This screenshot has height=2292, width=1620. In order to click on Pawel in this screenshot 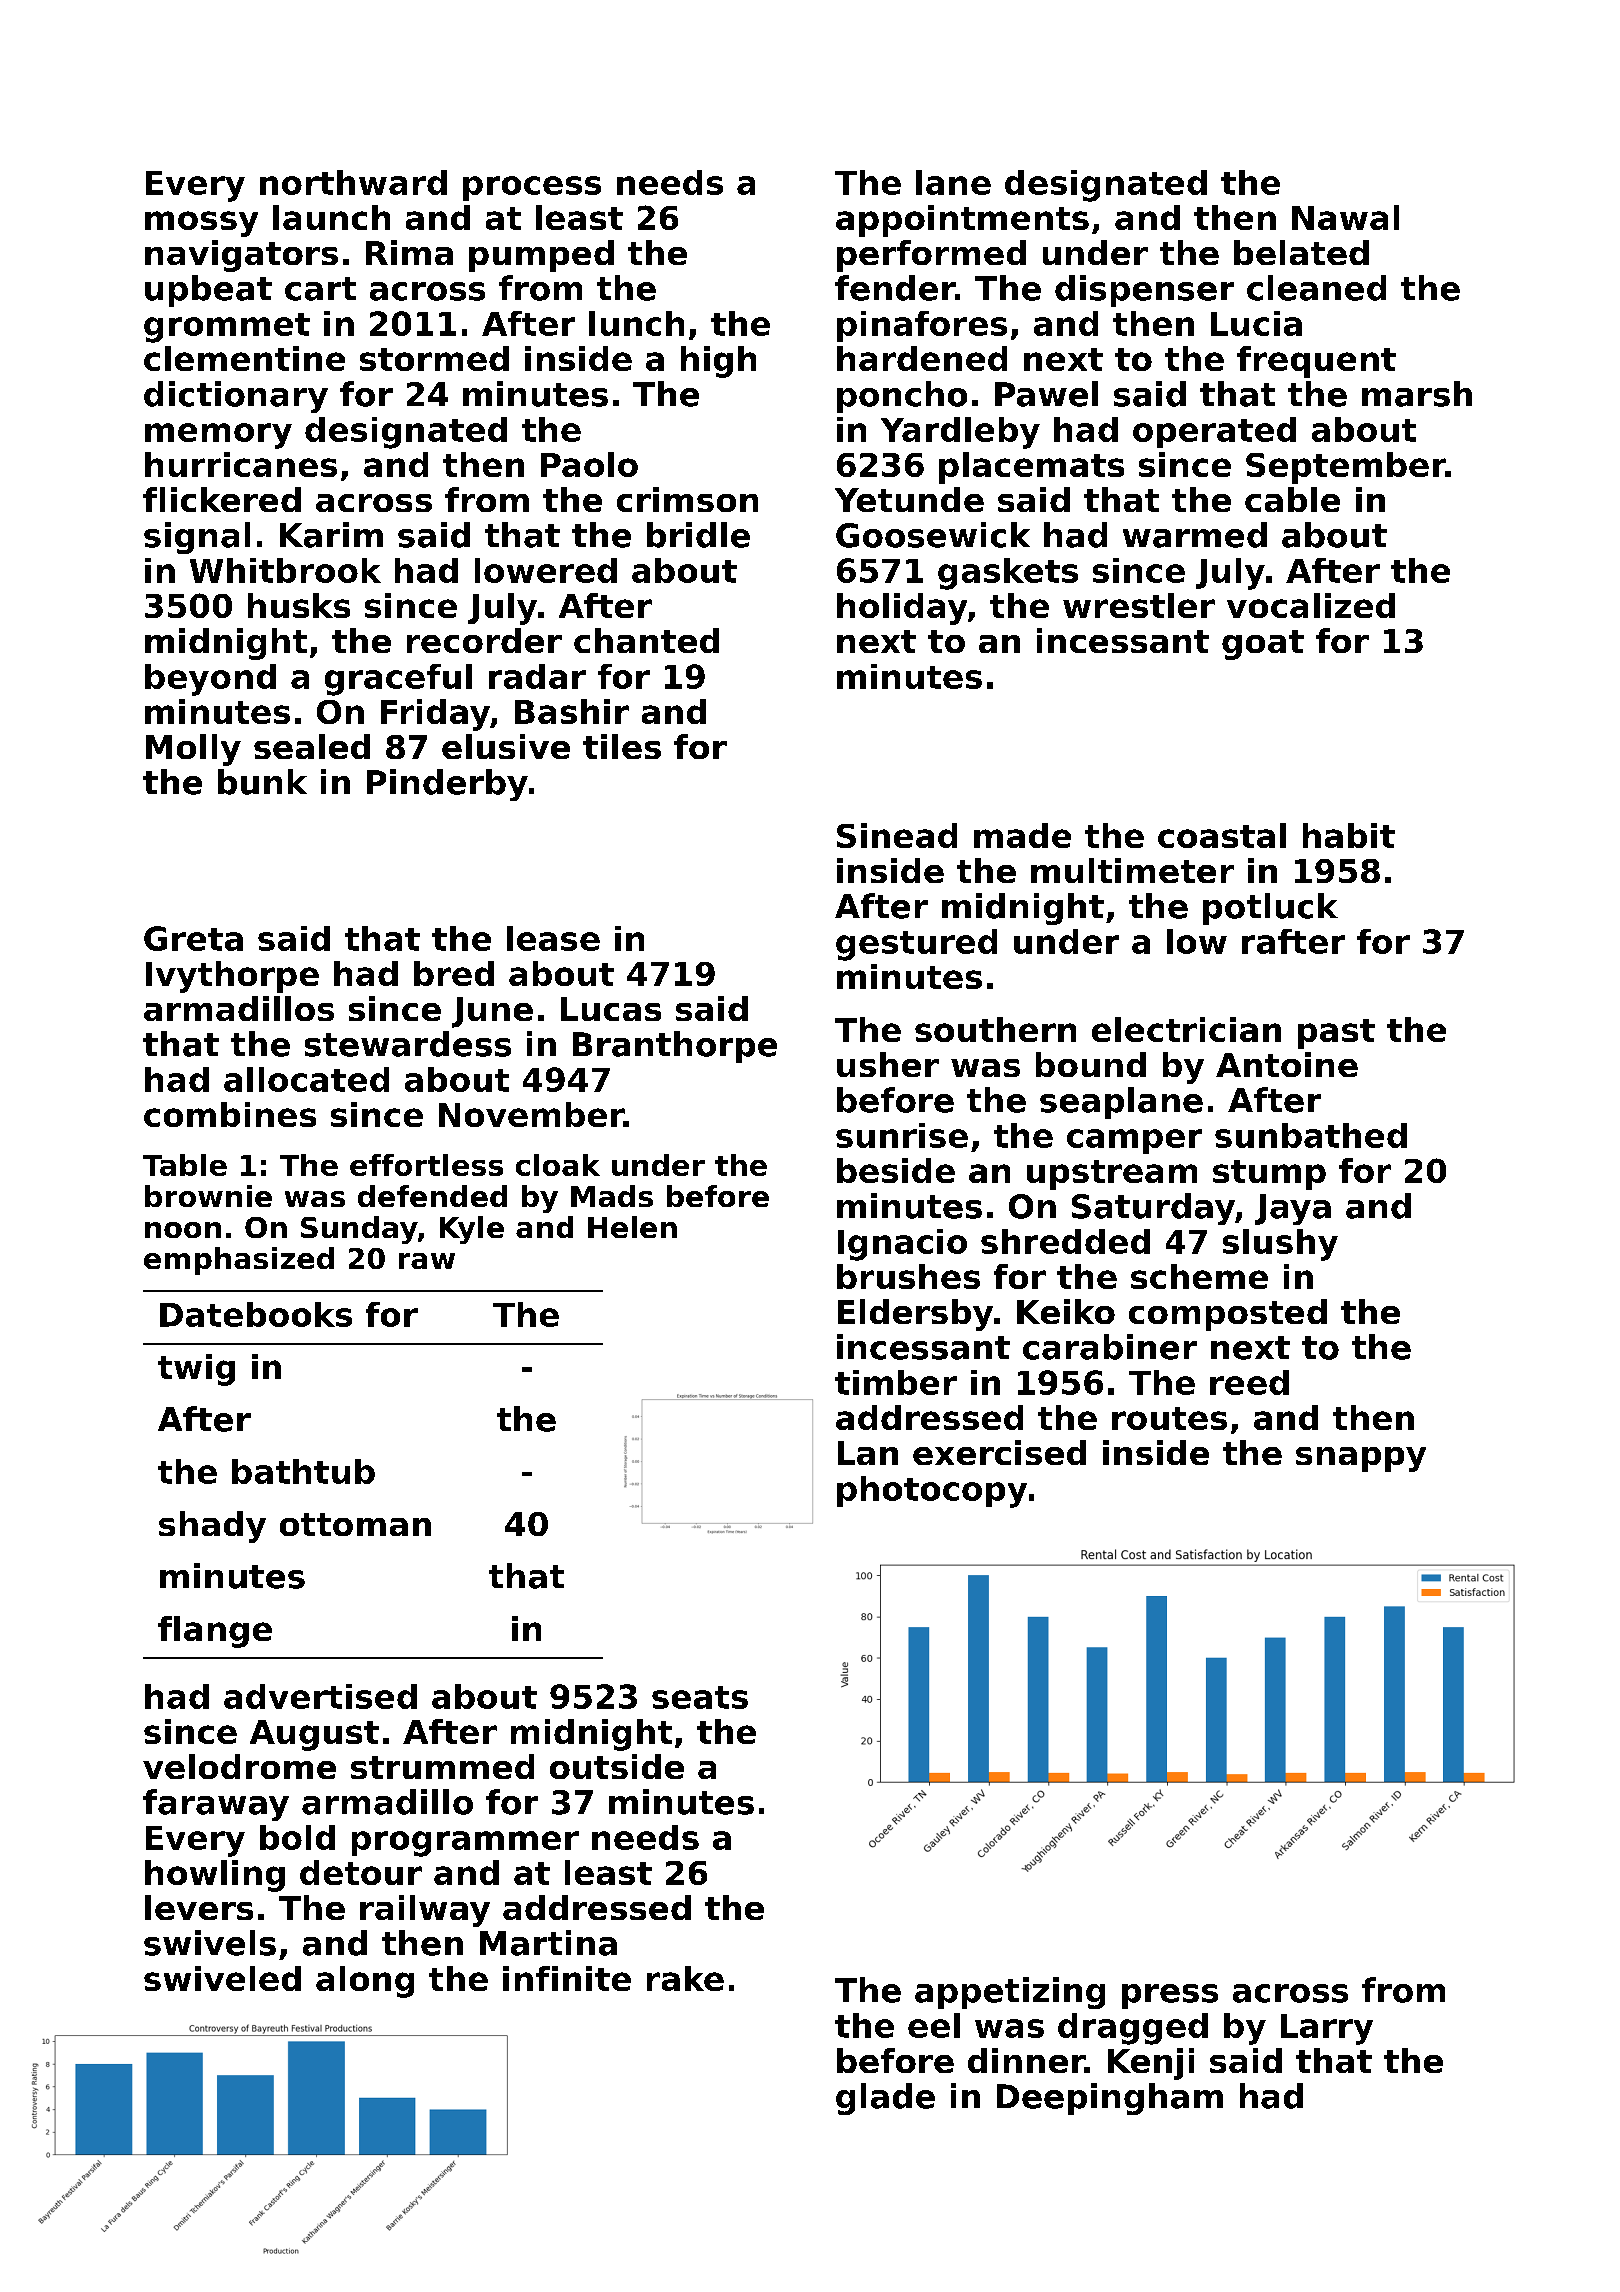, I will do `click(1046, 394)`.
